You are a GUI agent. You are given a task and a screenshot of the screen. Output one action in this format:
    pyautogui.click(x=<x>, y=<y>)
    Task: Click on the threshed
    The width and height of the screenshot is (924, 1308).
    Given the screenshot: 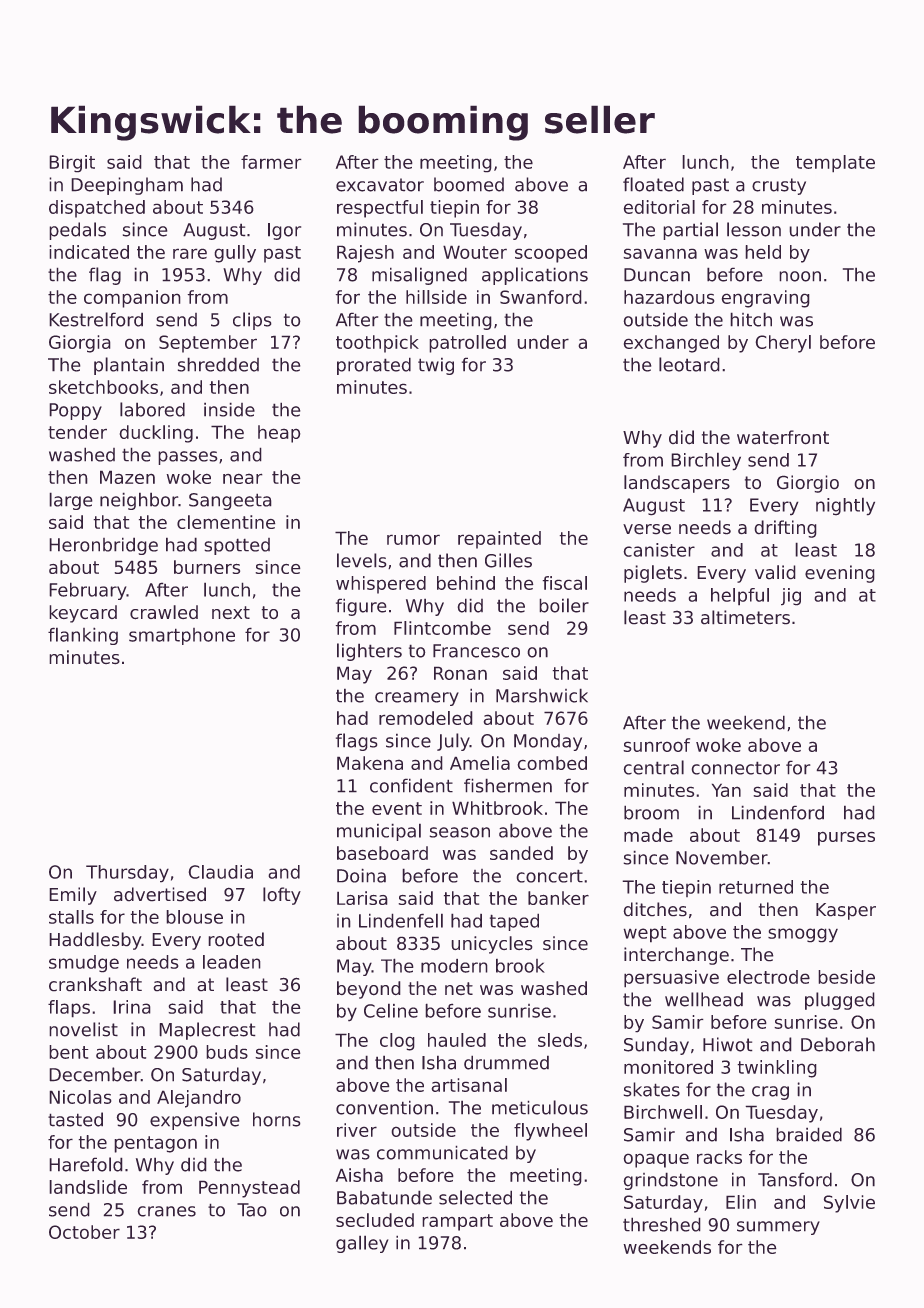 What is the action you would take?
    pyautogui.click(x=661, y=1225)
